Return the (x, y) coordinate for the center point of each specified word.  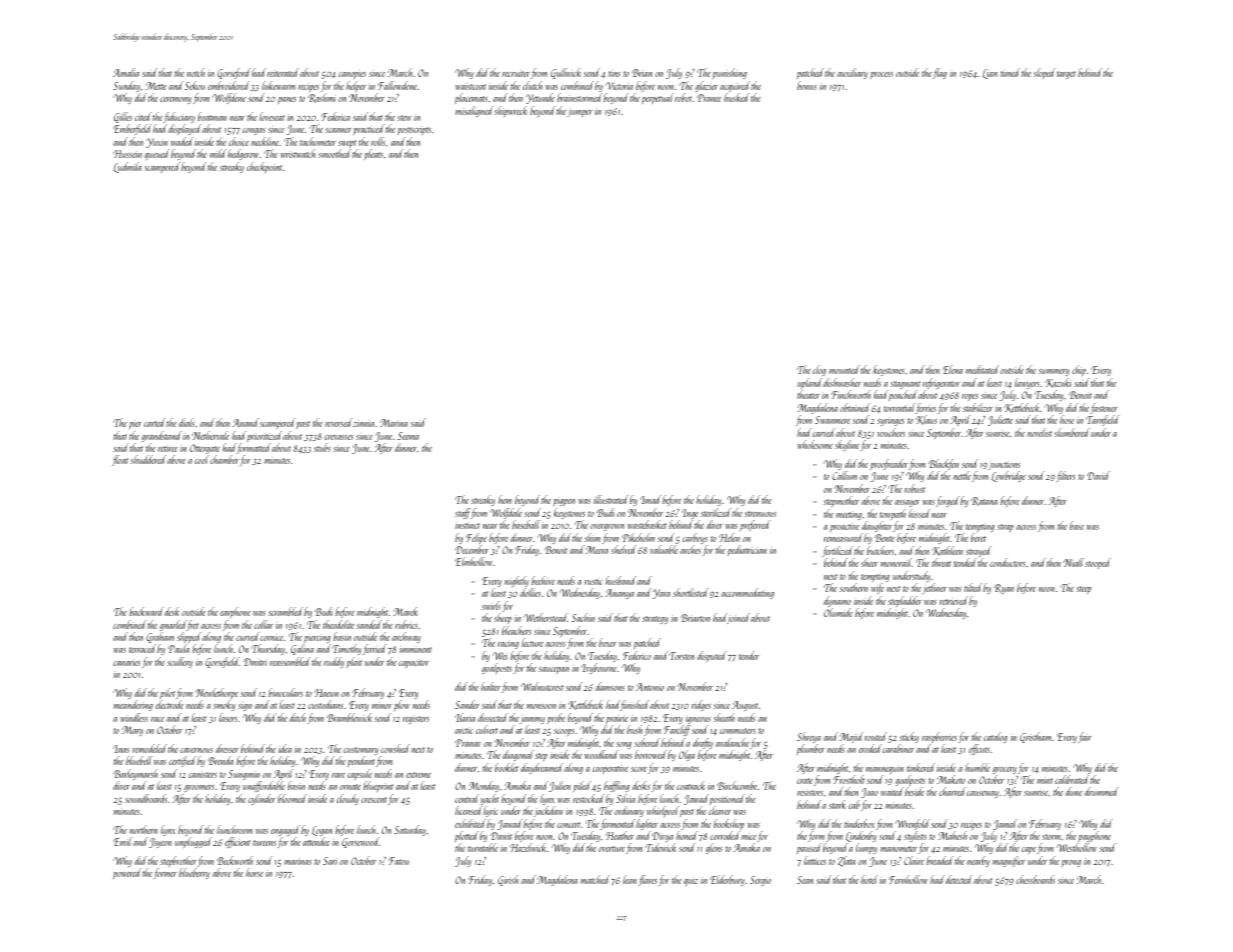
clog (819, 370)
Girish (508, 880)
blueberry (194, 873)
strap (1005, 528)
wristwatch (297, 153)
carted (155, 422)
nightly (517, 582)
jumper (580, 112)
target (1066, 75)
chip (1079, 370)
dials (187, 422)
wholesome (815, 444)
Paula (178, 649)
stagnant (905, 385)
